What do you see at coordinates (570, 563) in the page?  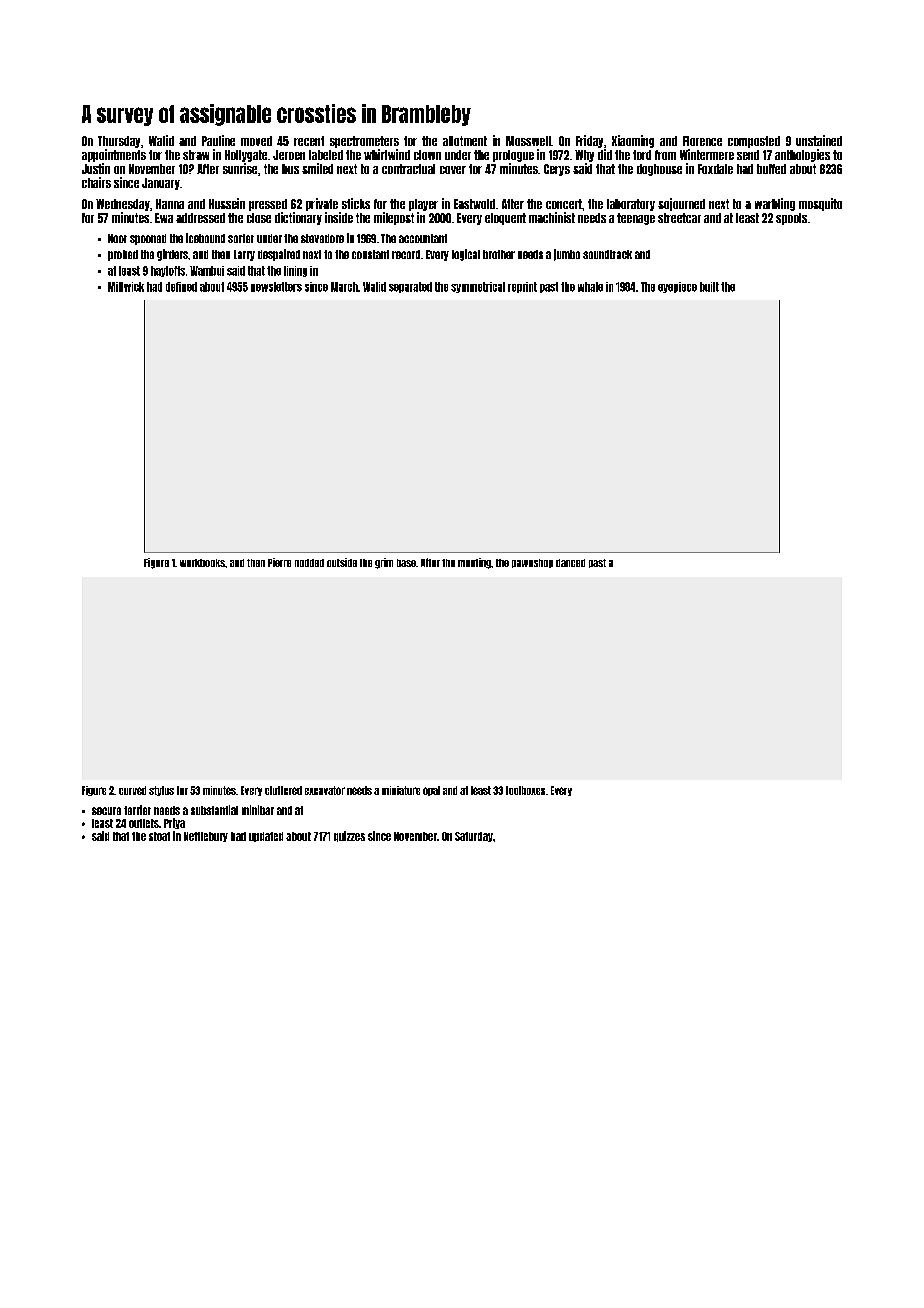 I see `danced` at bounding box center [570, 563].
